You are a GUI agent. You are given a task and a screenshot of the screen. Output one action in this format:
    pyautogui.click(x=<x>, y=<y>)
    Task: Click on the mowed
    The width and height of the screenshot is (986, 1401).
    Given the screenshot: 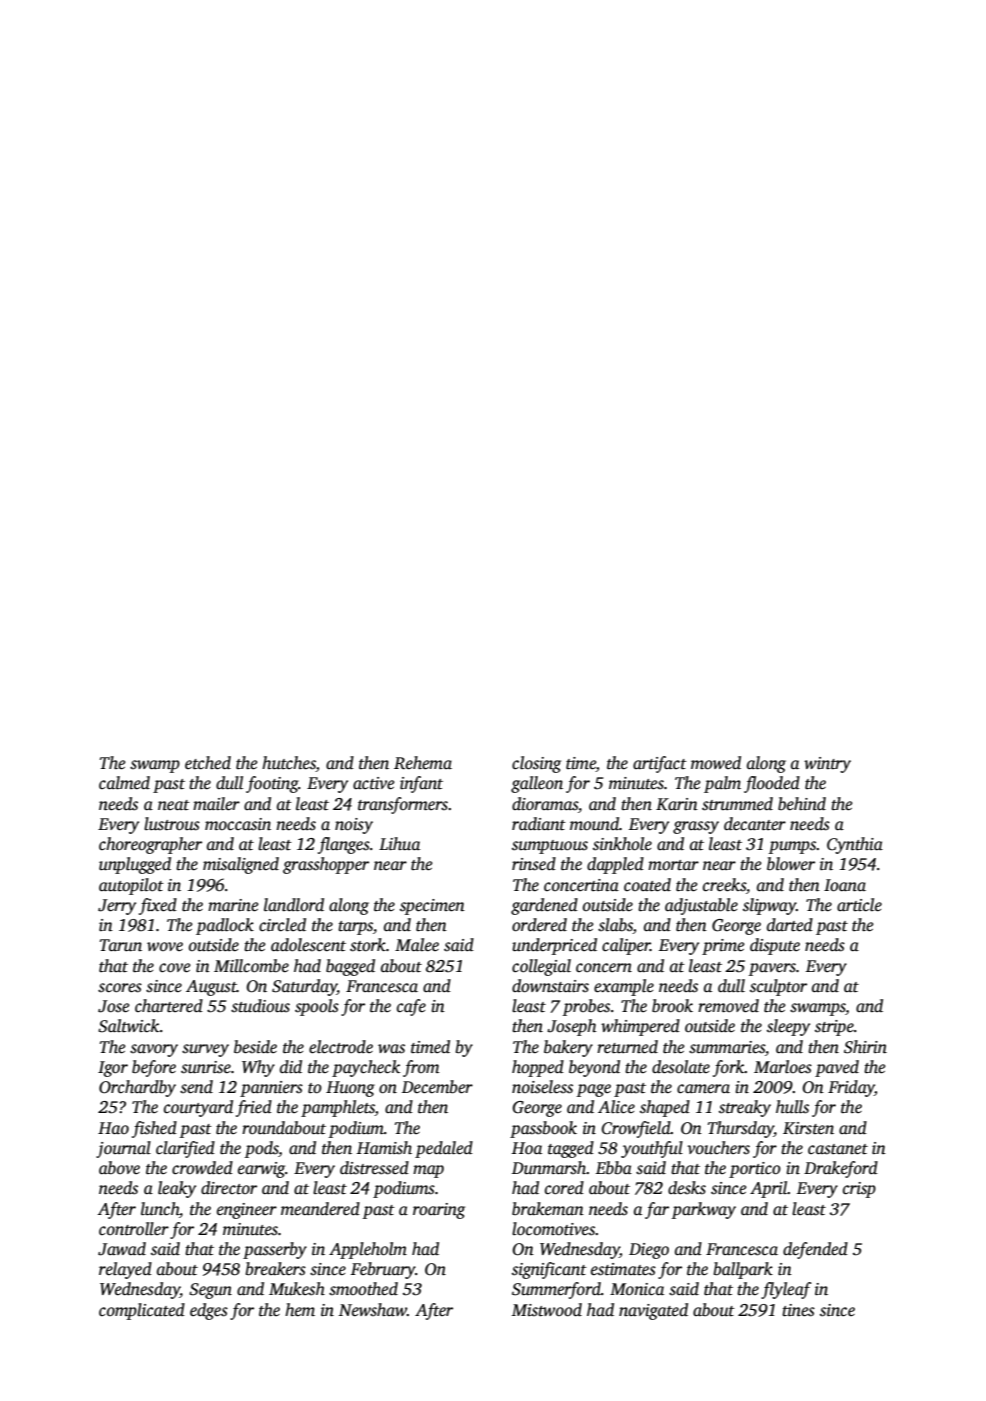 What is the action you would take?
    pyautogui.click(x=716, y=763)
